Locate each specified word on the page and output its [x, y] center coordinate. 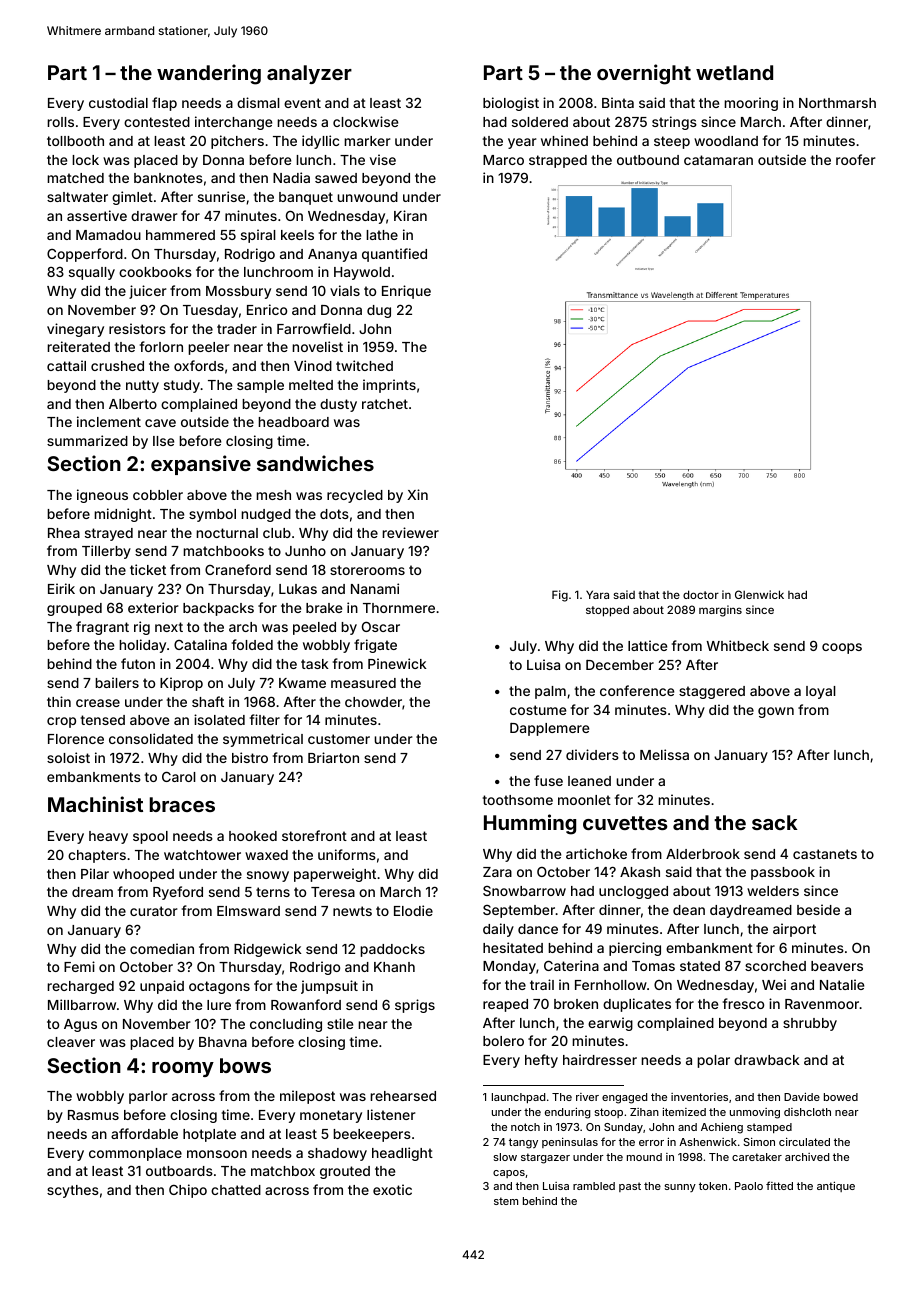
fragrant [102, 628]
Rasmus [93, 1115]
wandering [209, 74]
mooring [751, 104]
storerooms [367, 570]
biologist [511, 104]
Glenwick [759, 594]
